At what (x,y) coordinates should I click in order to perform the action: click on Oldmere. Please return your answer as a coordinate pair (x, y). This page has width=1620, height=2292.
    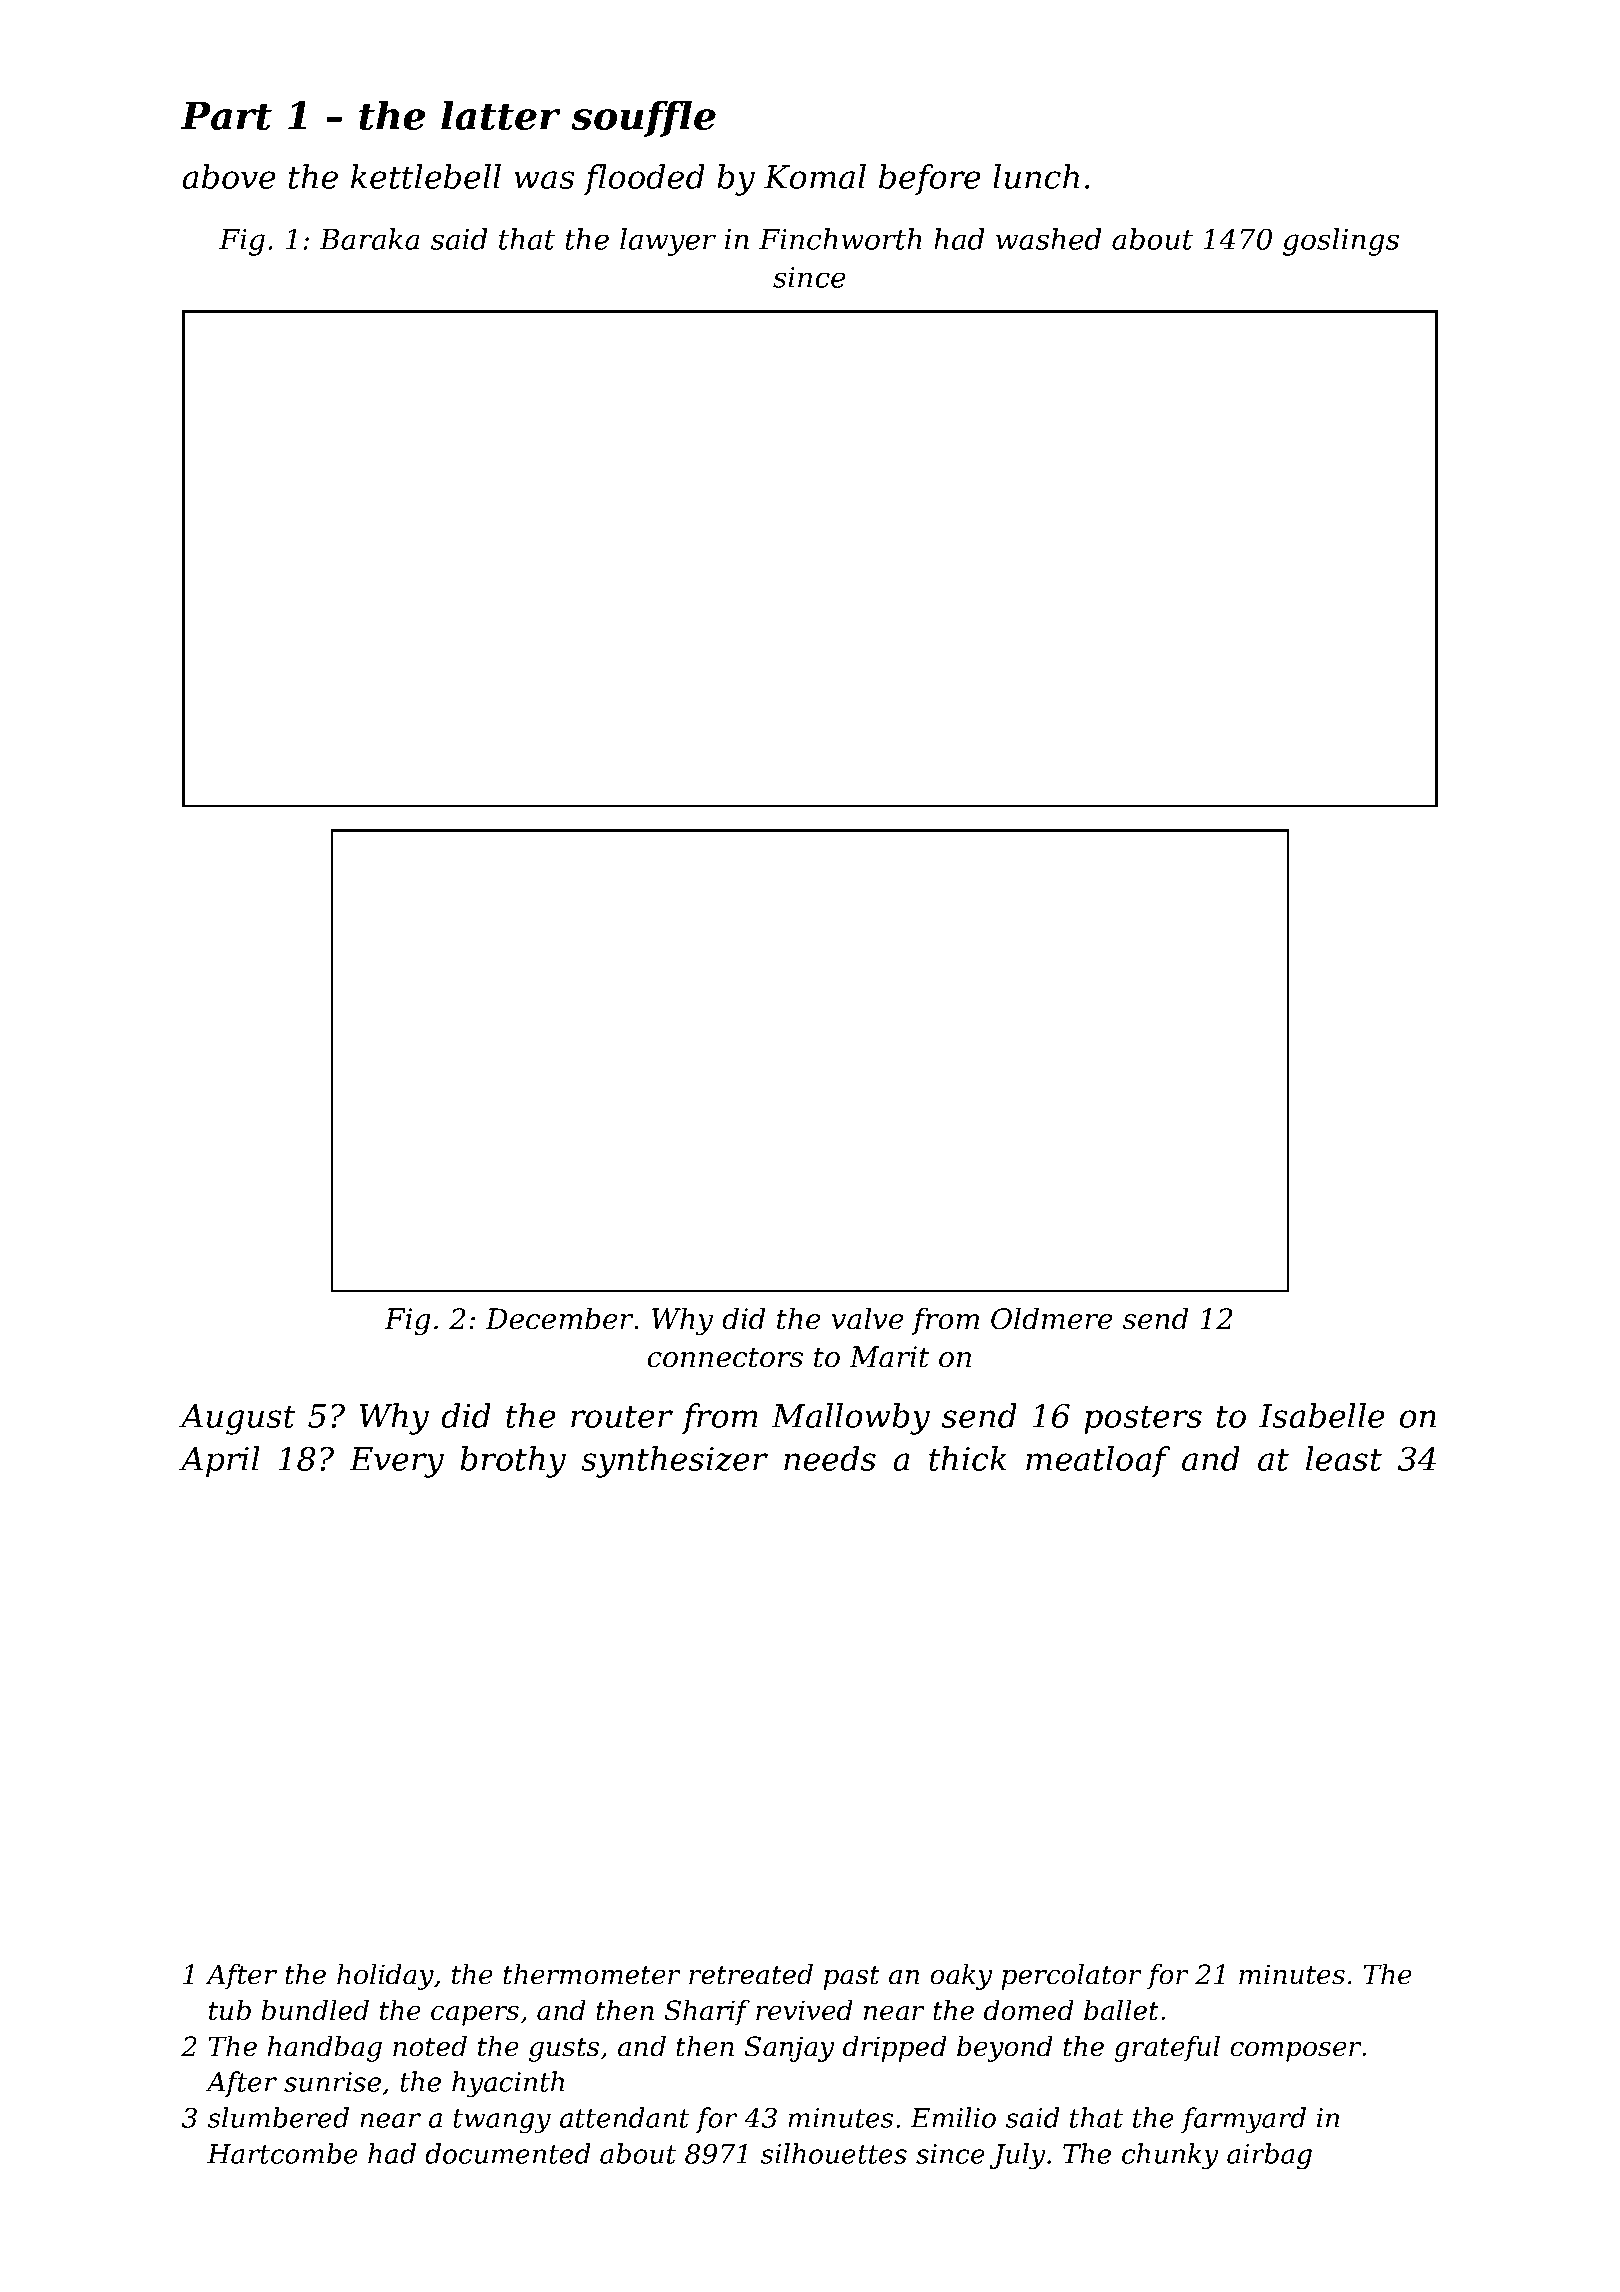
    Looking at the image, I should click on (1052, 1318).
